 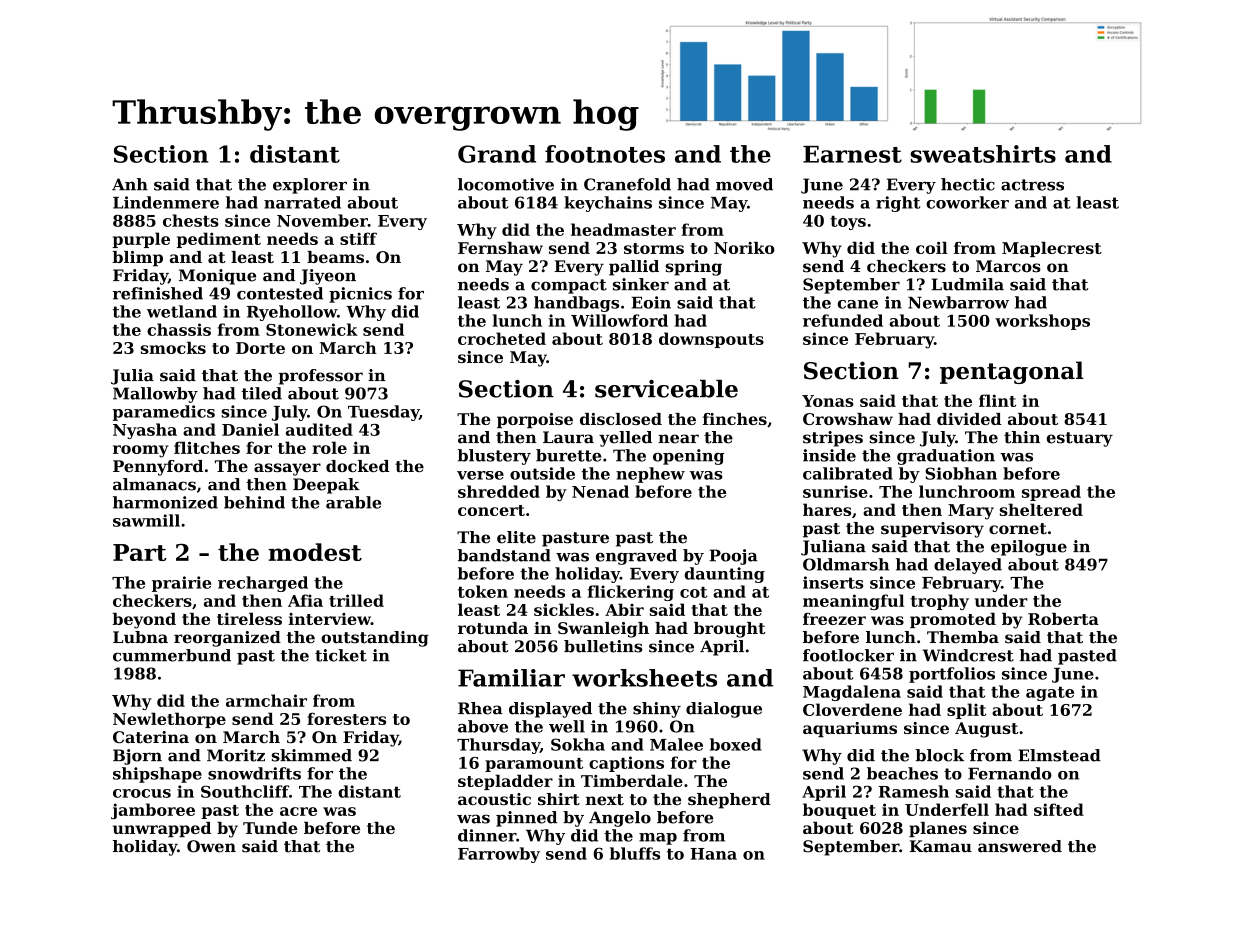 What do you see at coordinates (270, 828) in the screenshot?
I see `Tunde` at bounding box center [270, 828].
